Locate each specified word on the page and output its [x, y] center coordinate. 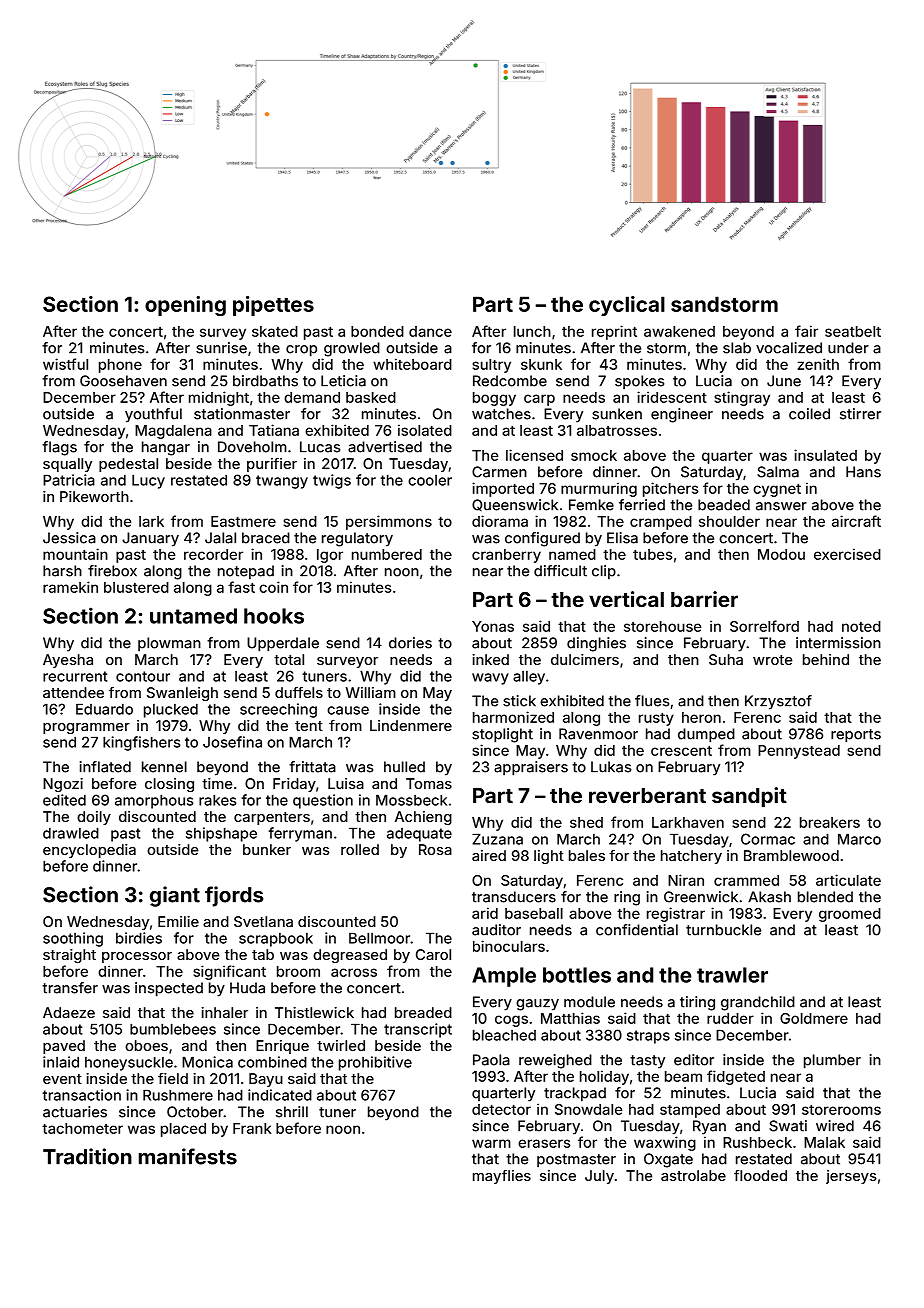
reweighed [555, 1061]
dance [430, 331]
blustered [136, 587]
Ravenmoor [598, 734]
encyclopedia [89, 851]
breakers [830, 822]
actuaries [75, 1112]
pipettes [273, 306]
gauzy [537, 1005]
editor [694, 1060]
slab [737, 348]
